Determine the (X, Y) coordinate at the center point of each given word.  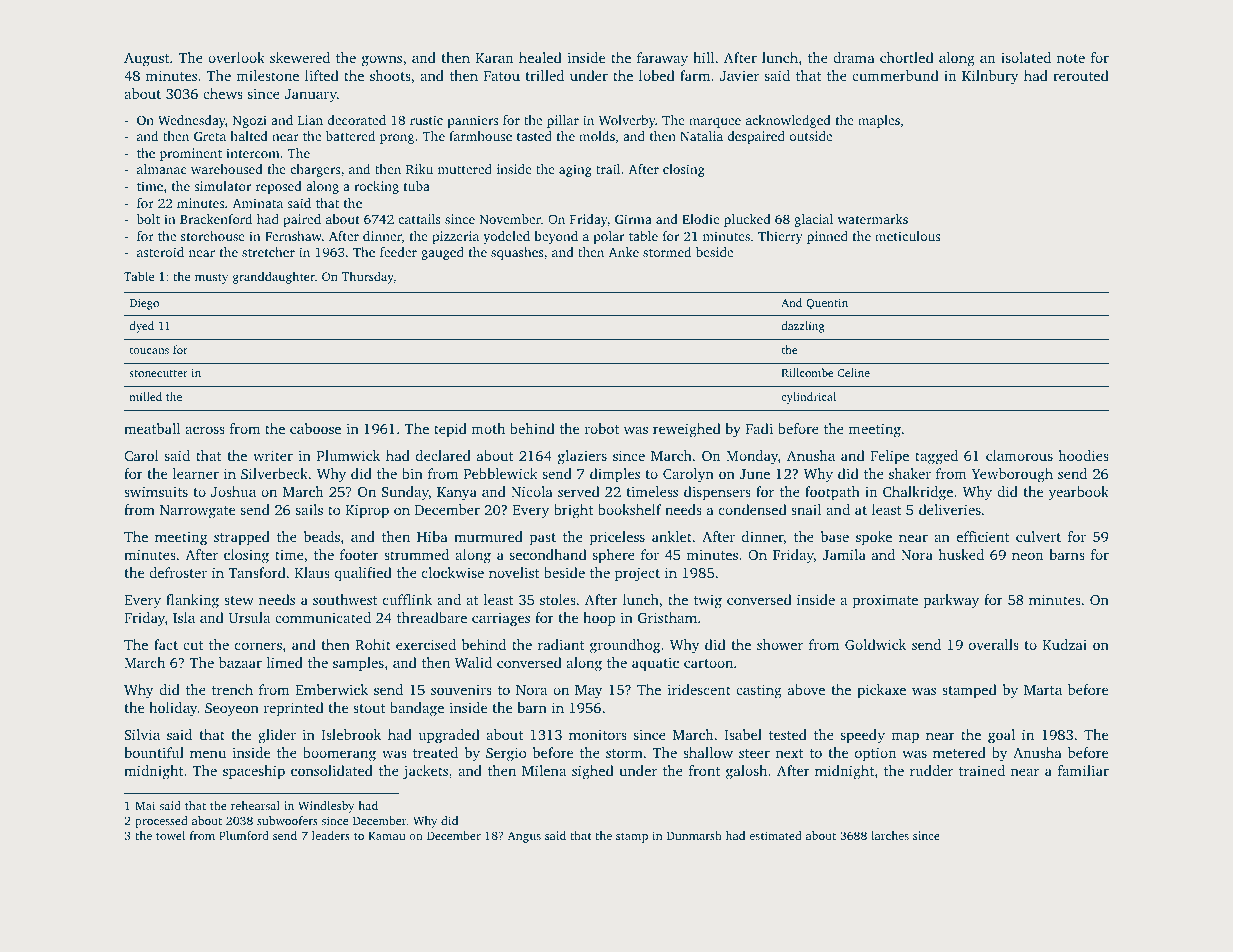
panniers (472, 121)
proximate (885, 601)
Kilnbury (990, 77)
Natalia (701, 136)
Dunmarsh (694, 835)
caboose (315, 428)
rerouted (1081, 75)
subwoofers (287, 820)
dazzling (803, 327)
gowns (382, 61)
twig (708, 601)
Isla (184, 617)
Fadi (759, 428)
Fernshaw (293, 236)
